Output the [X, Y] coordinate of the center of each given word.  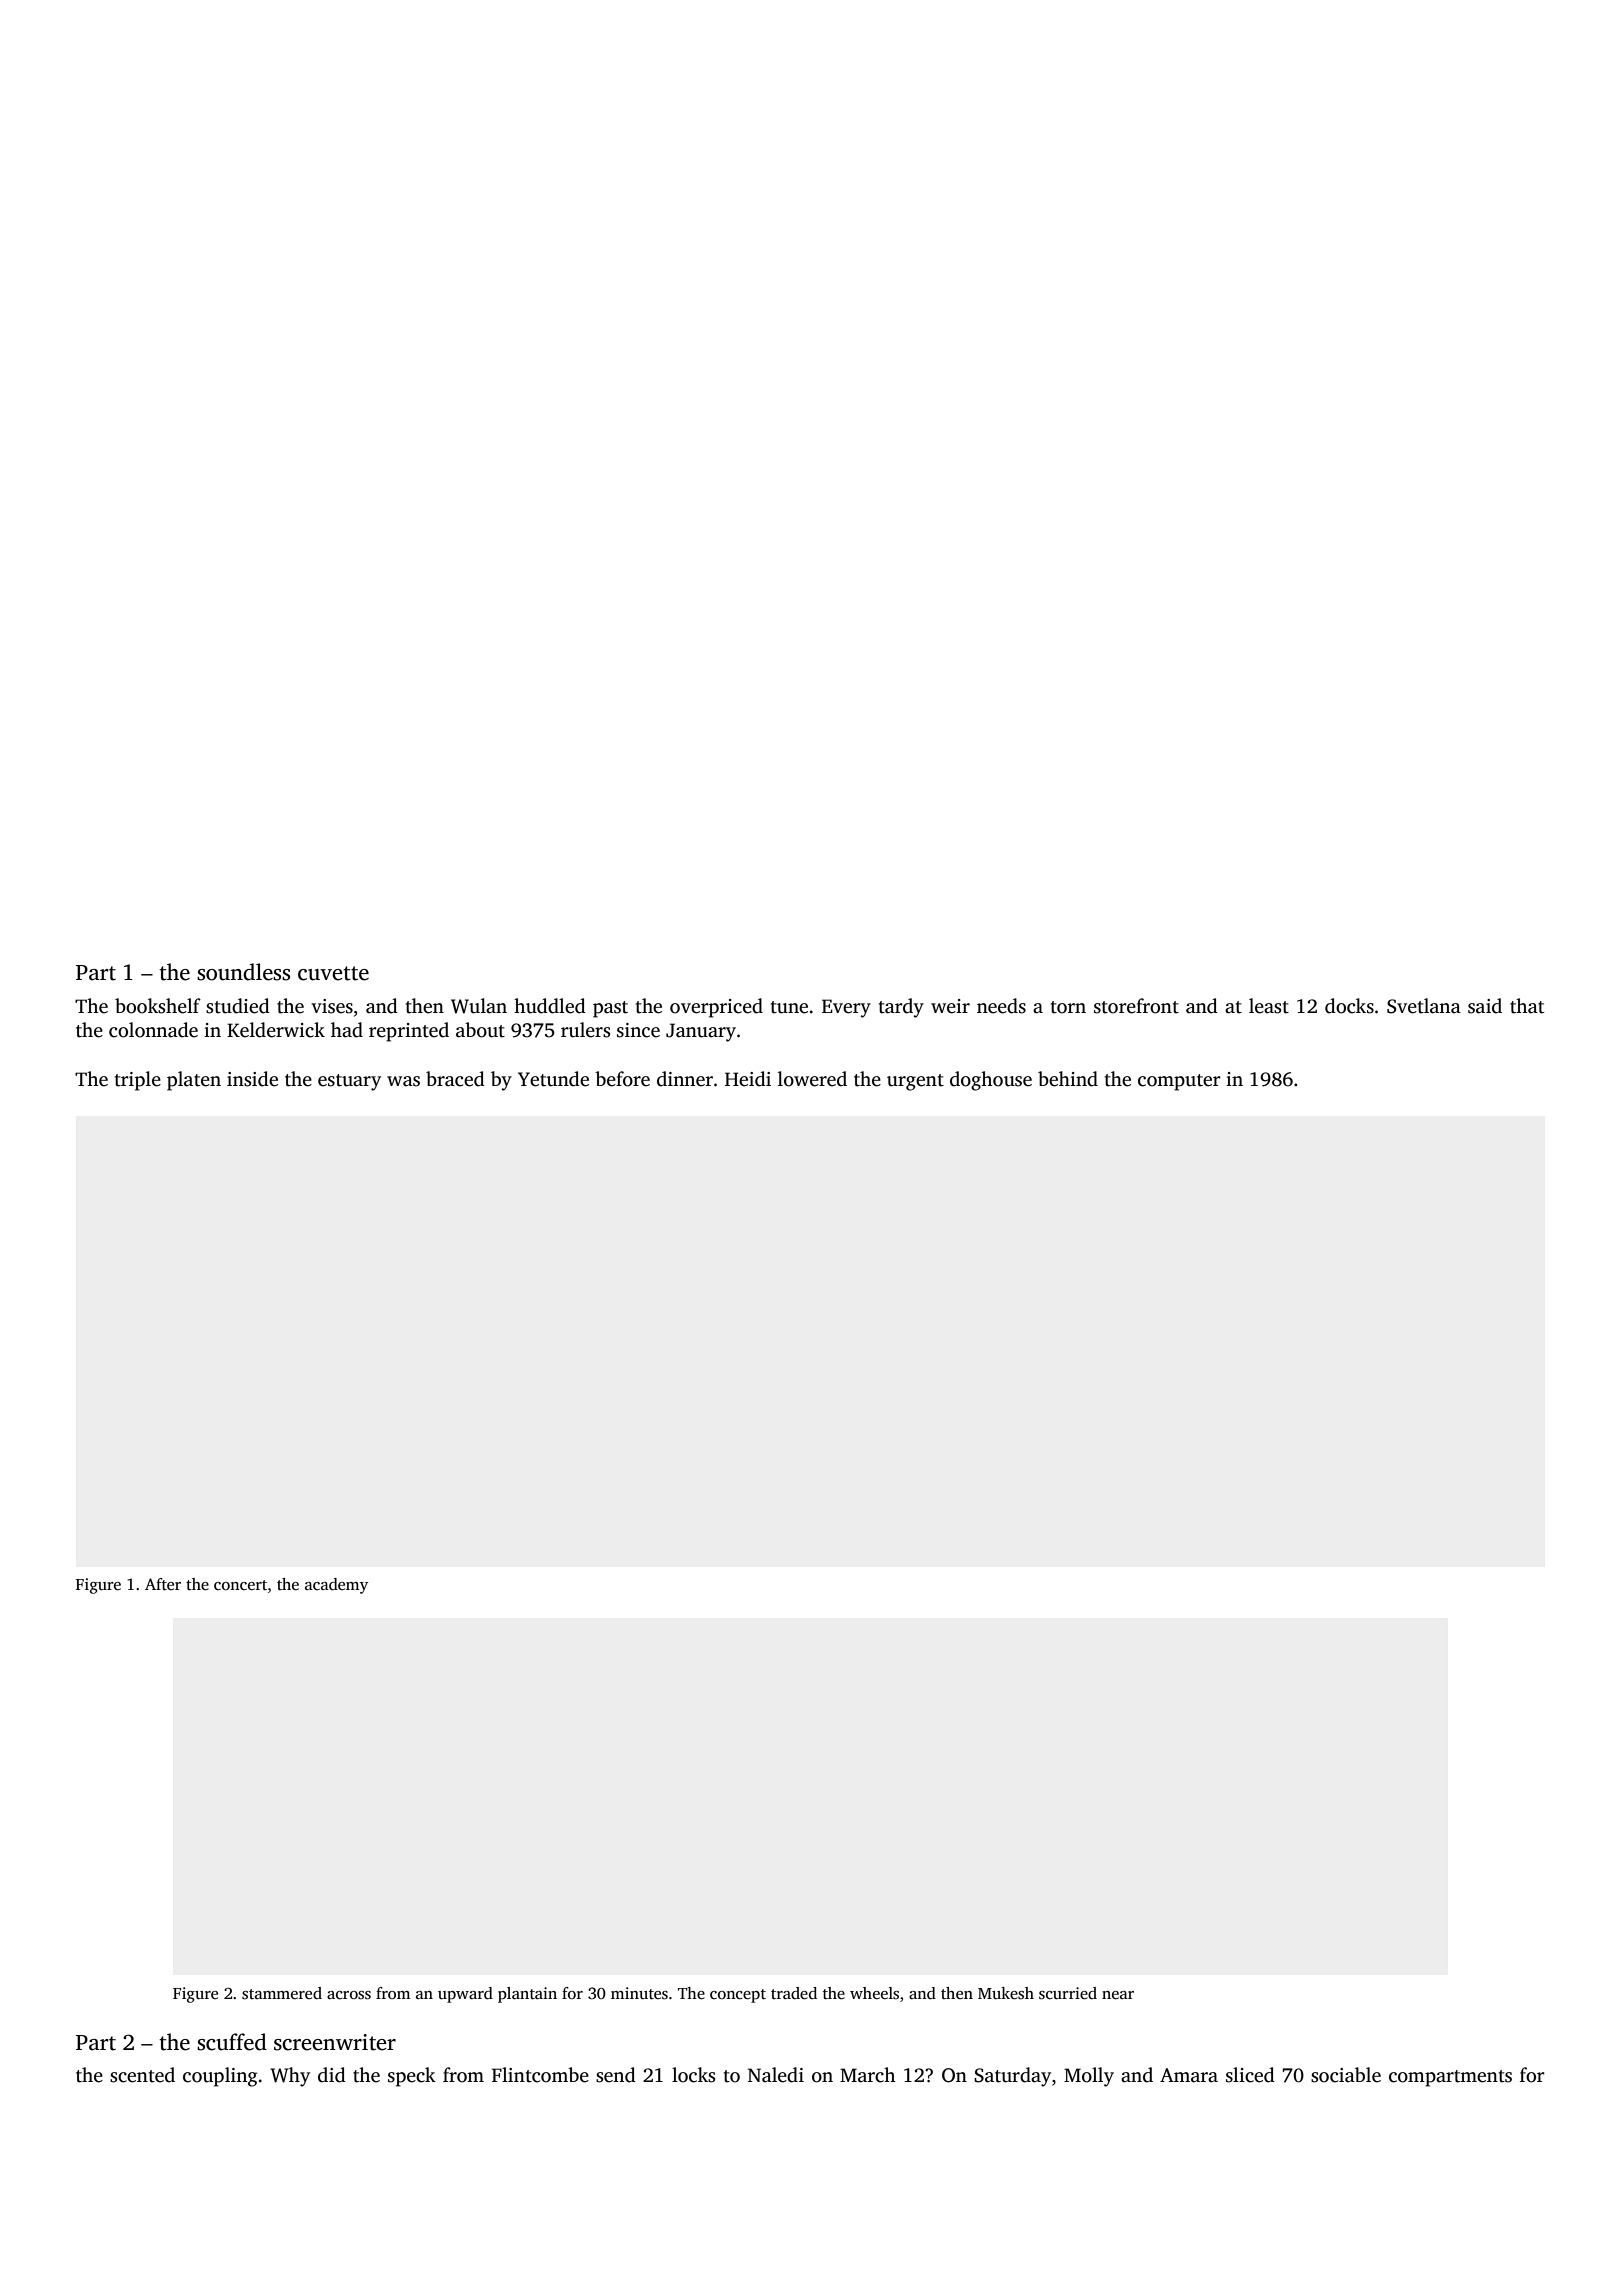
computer [1179, 1082]
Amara [1189, 2075]
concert [240, 1585]
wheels [874, 1993]
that [1527, 1006]
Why [290, 2077]
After [163, 1584]
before [622, 1079]
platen [194, 1081]
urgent [915, 1082]
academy [336, 1586]
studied [238, 1006]
